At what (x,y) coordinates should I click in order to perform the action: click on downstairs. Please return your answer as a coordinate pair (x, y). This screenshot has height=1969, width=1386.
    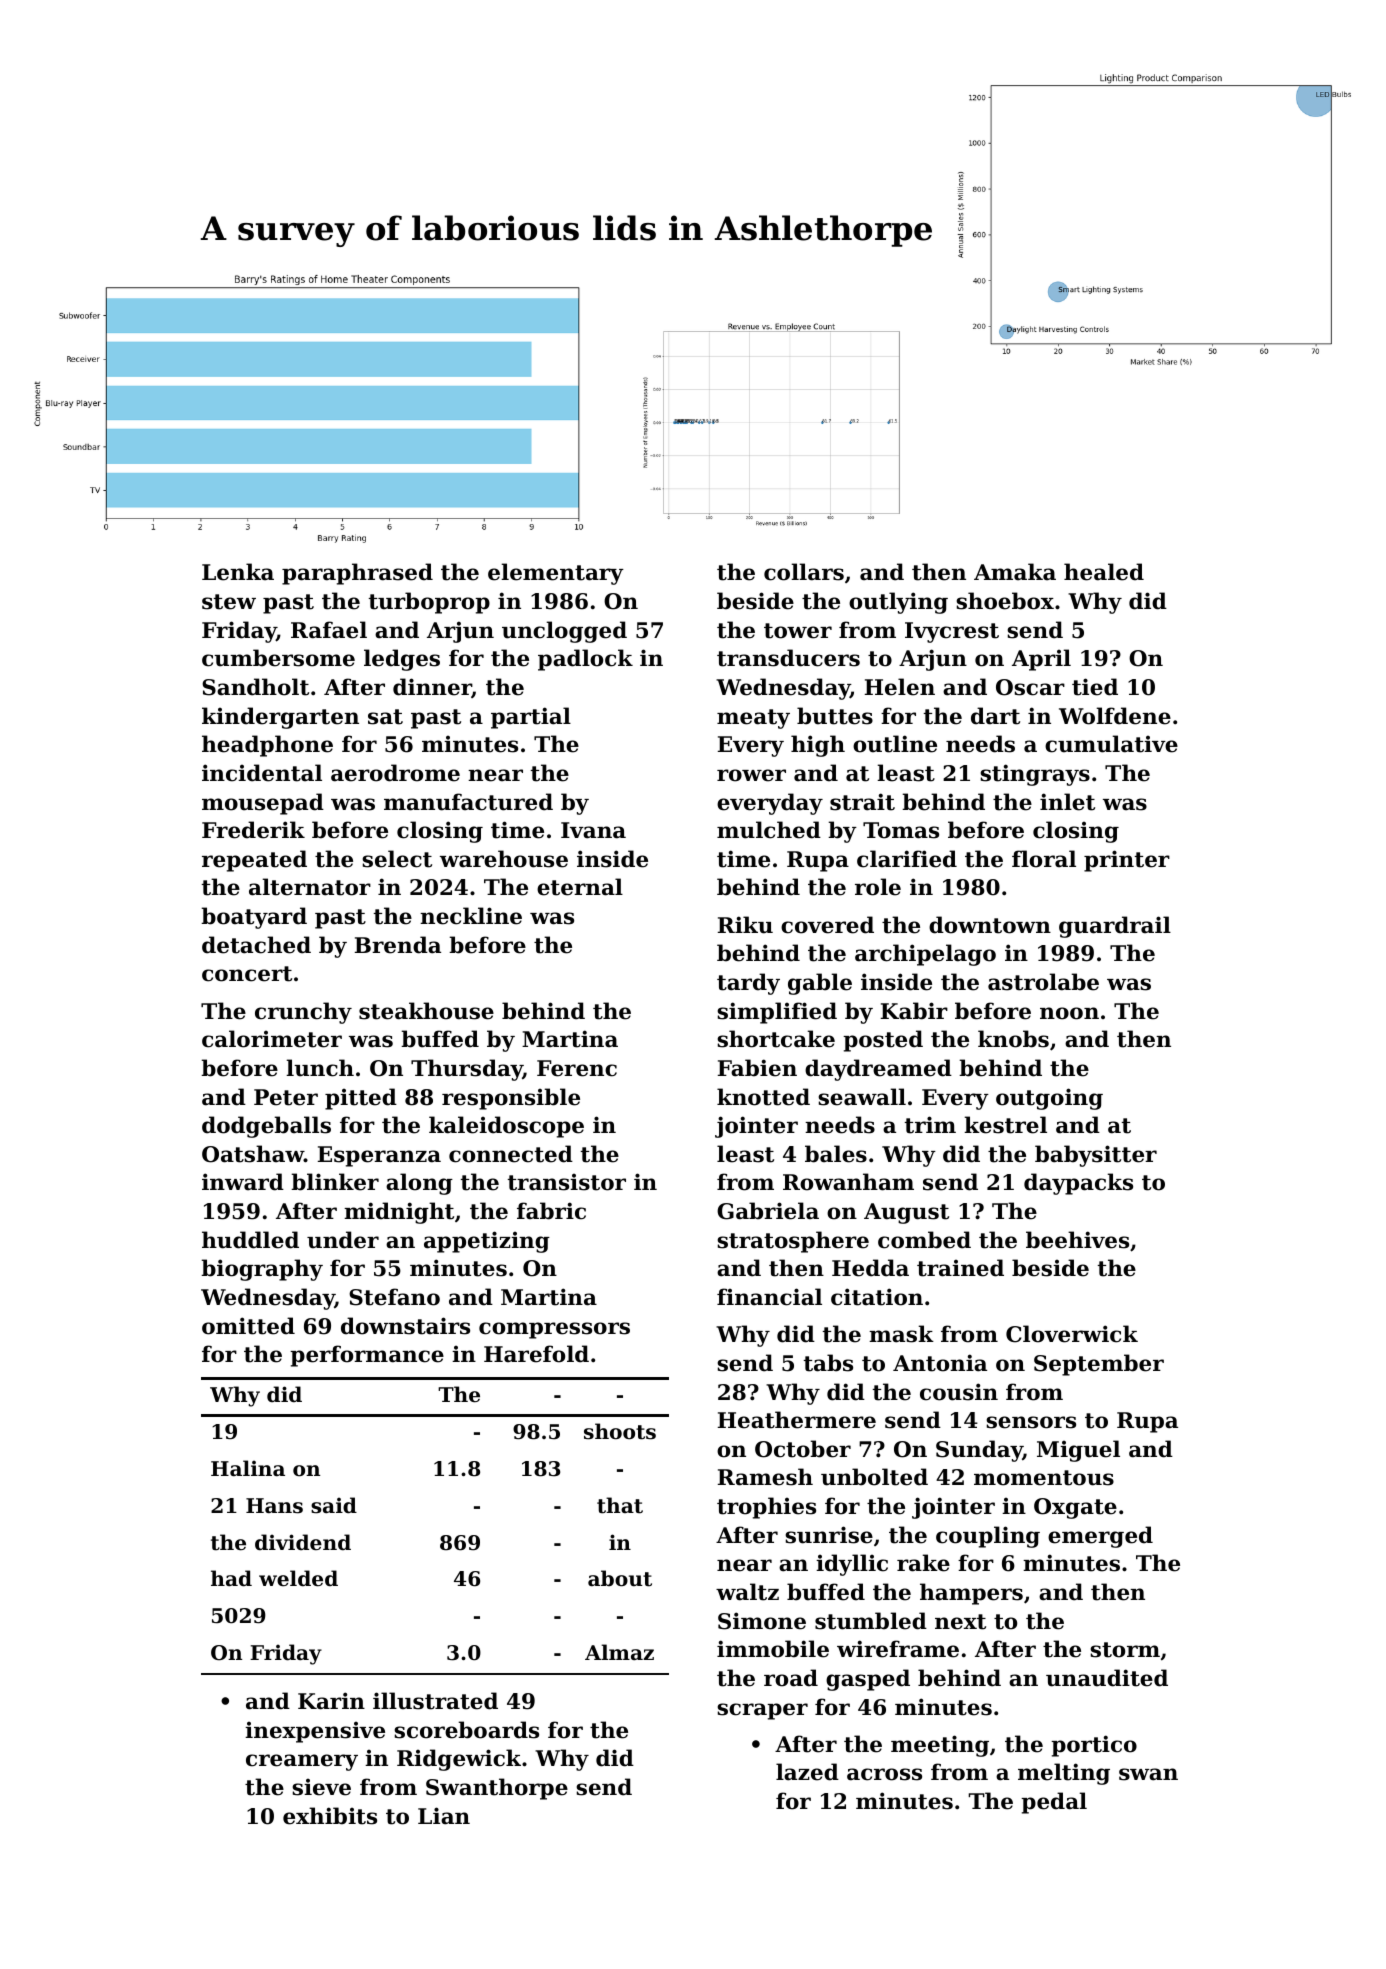
    Looking at the image, I should click on (405, 1326).
